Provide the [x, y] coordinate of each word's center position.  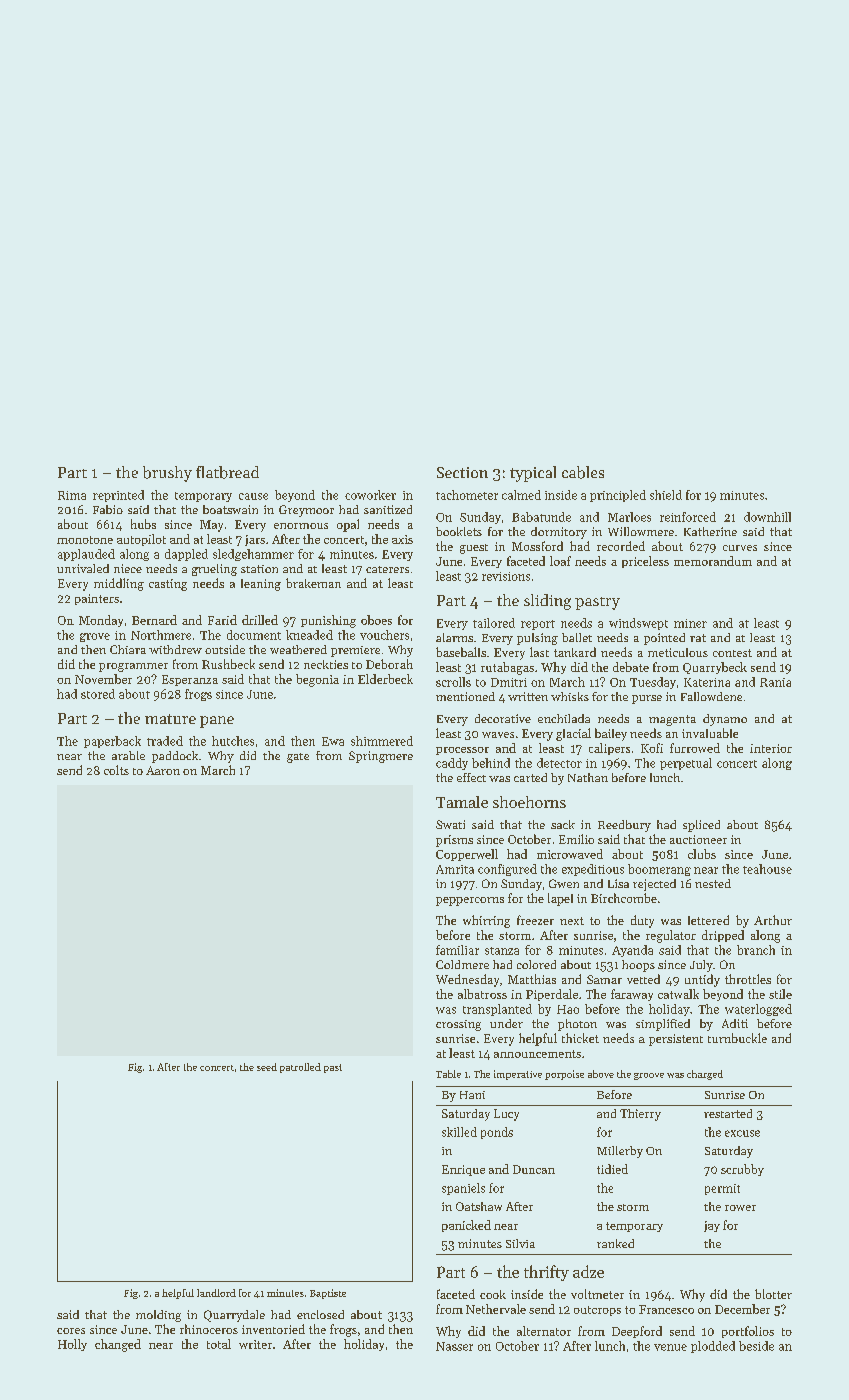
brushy [167, 474]
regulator [671, 936]
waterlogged [758, 1010]
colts [116, 770]
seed [267, 1067]
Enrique [463, 1170]
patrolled [300, 1068]
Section [462, 472]
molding [158, 1316]
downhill [767, 517]
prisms [454, 841]
